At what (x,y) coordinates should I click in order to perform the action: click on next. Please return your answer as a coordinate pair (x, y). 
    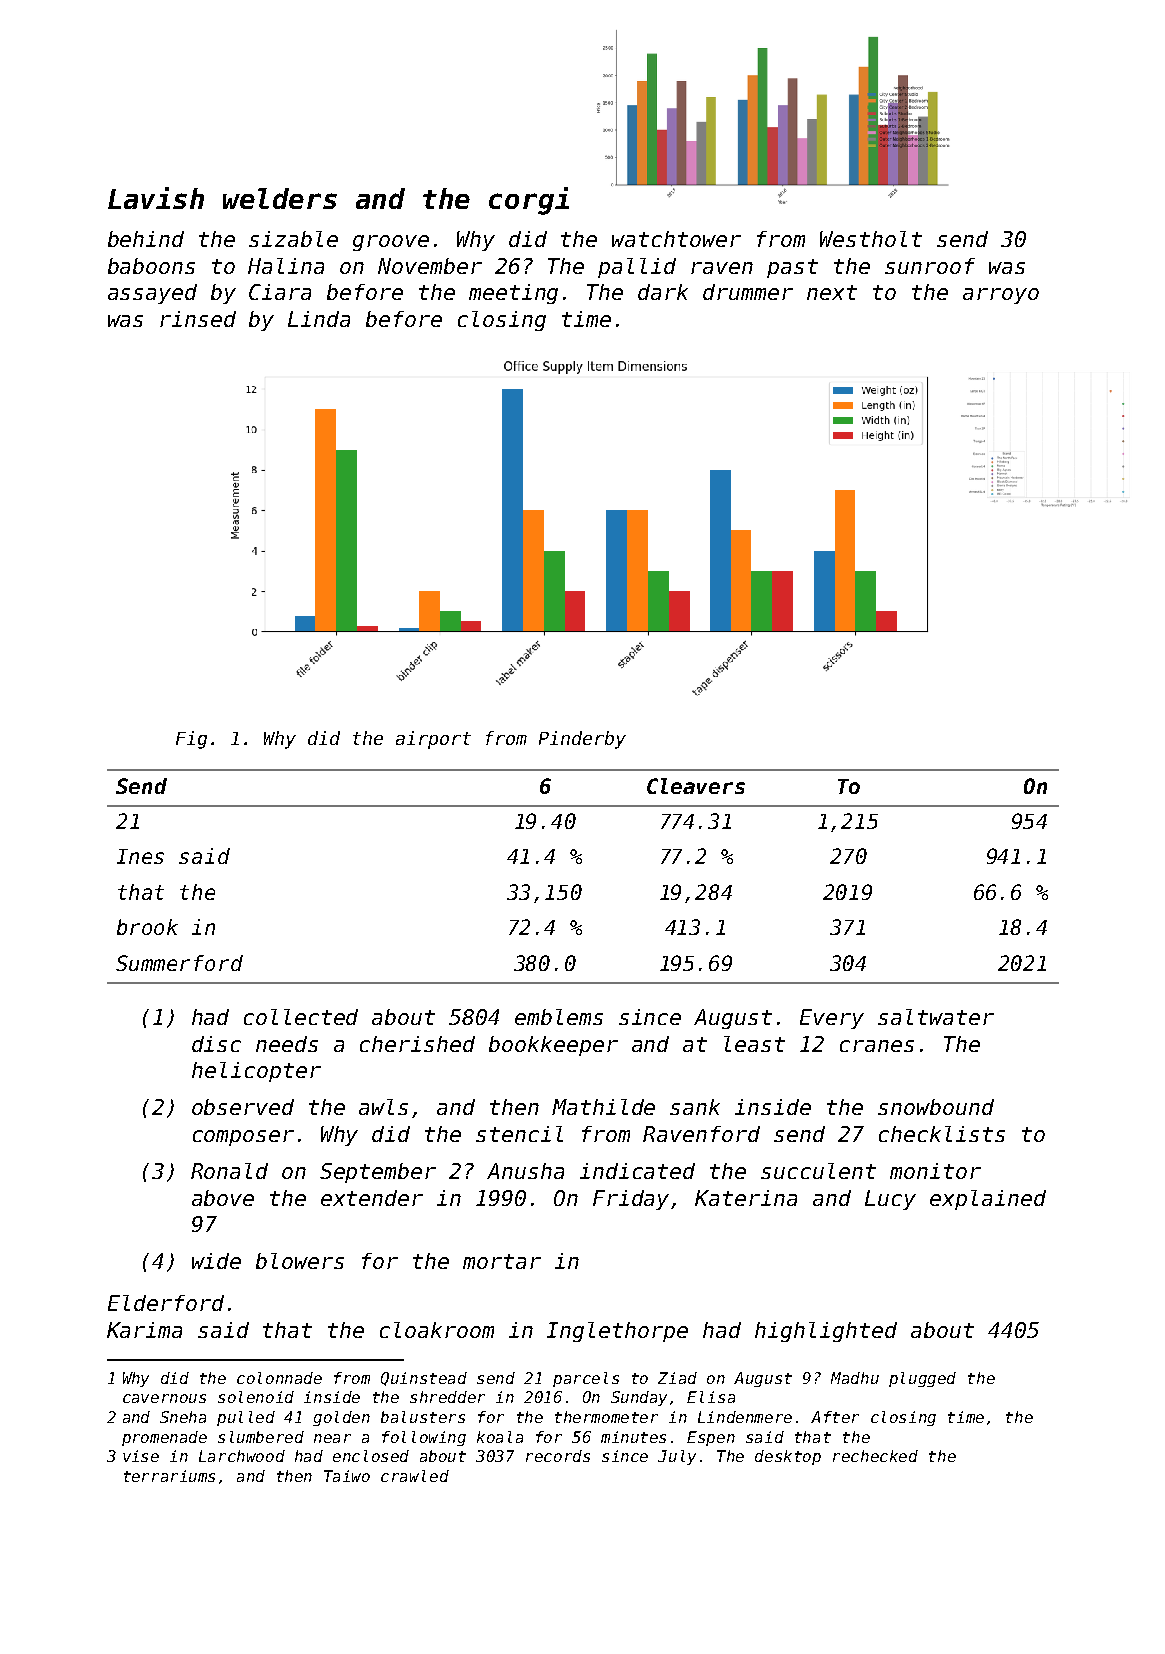
    Looking at the image, I should click on (832, 292).
